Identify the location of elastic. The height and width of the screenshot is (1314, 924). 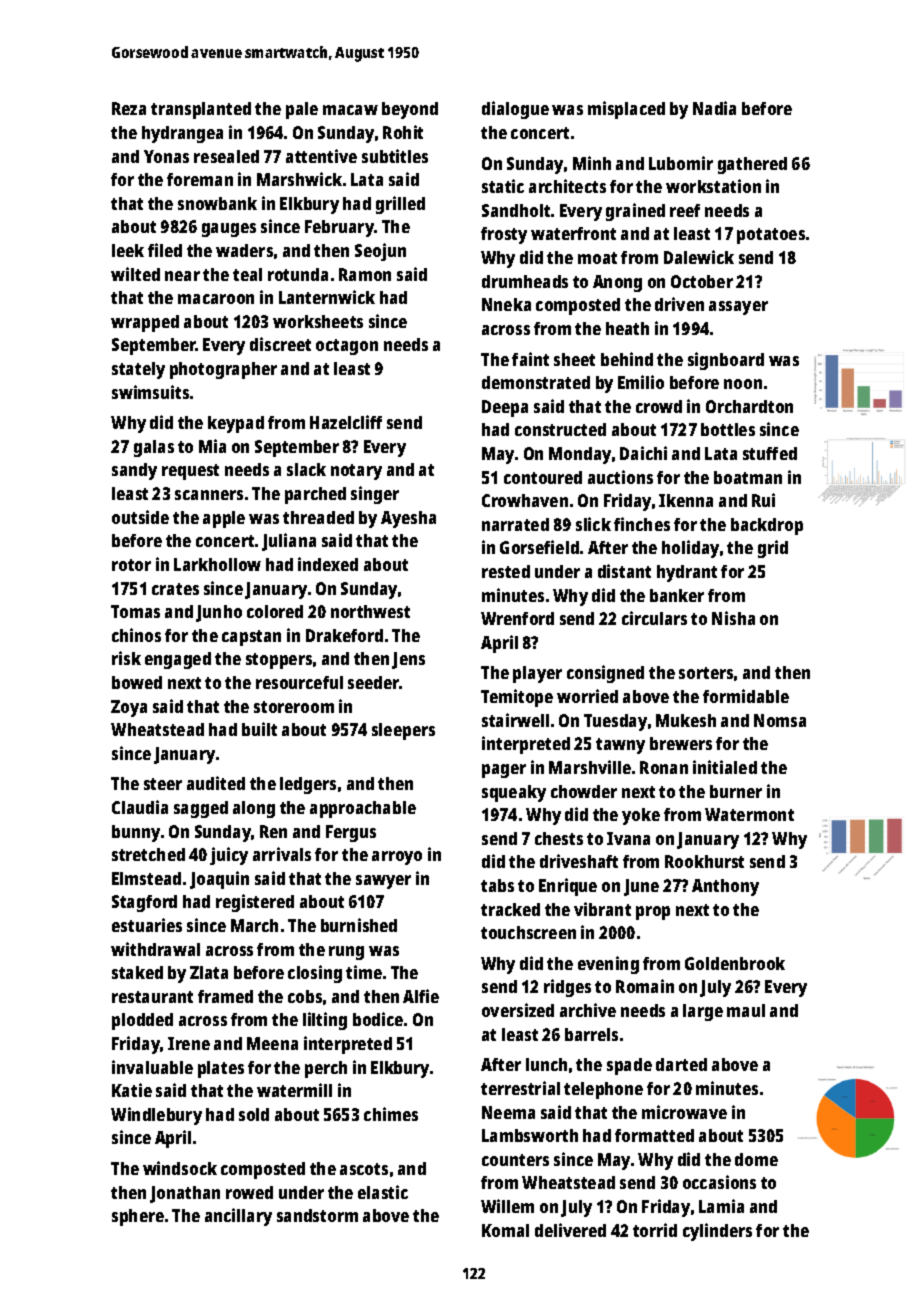
(383, 1192).
